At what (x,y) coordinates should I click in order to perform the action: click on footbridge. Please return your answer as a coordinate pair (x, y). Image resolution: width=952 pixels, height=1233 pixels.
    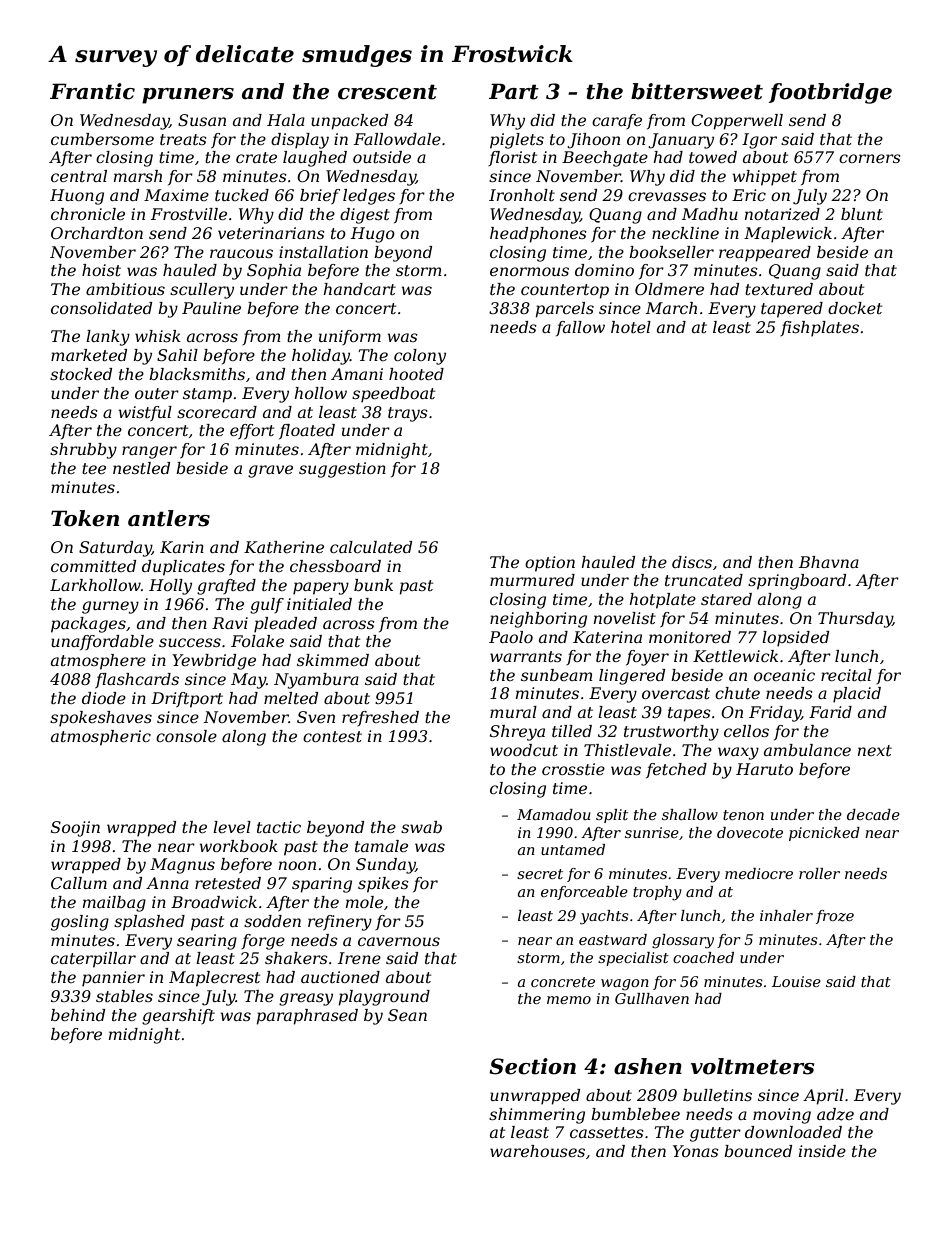
    Looking at the image, I should click on (830, 93).
